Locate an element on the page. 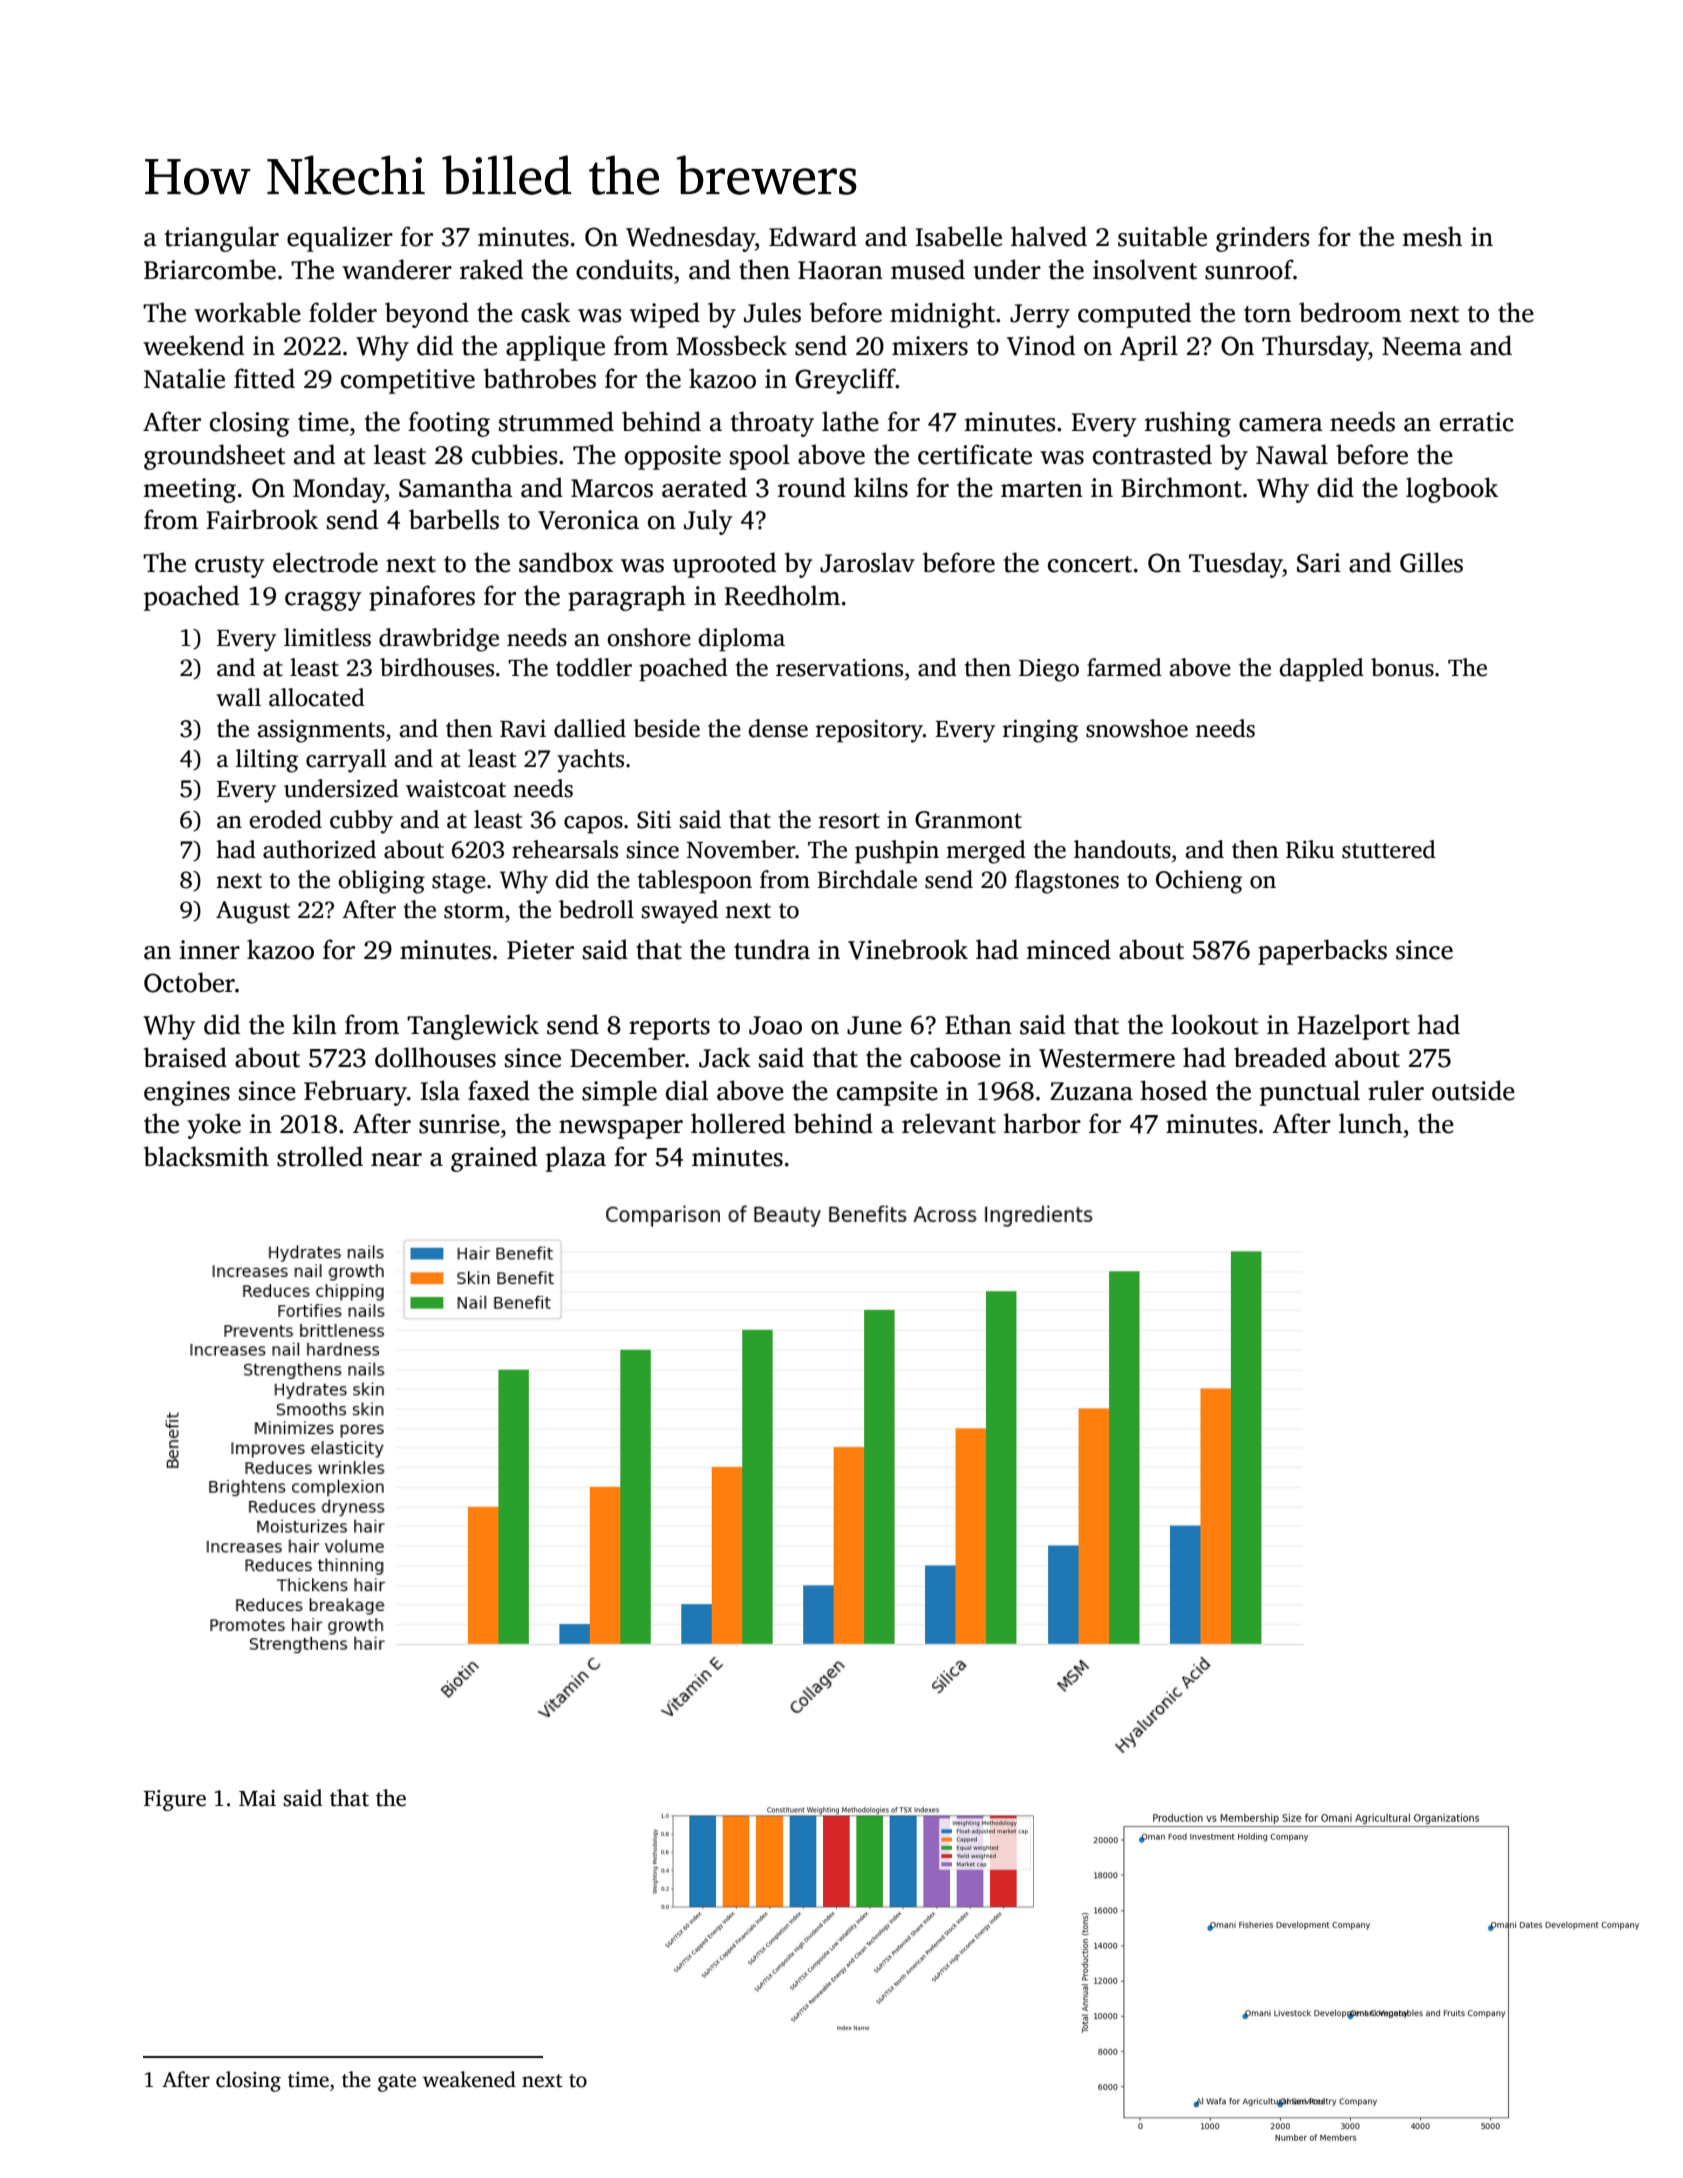 The width and height of the document is (1683, 2178). Hazelport is located at coordinates (1353, 1027).
